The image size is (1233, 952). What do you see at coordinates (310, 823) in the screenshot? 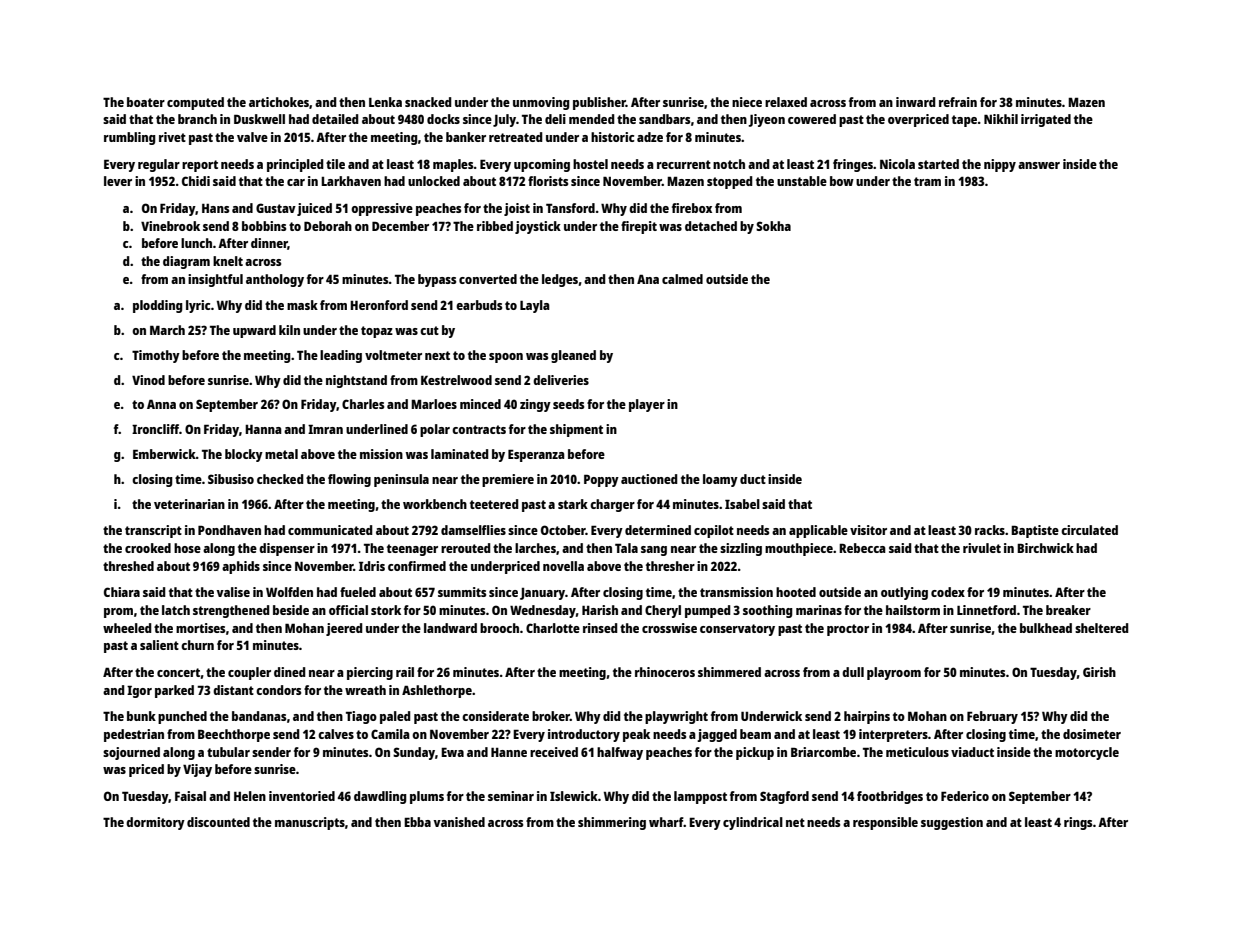
I see `manuscripts` at bounding box center [310, 823].
